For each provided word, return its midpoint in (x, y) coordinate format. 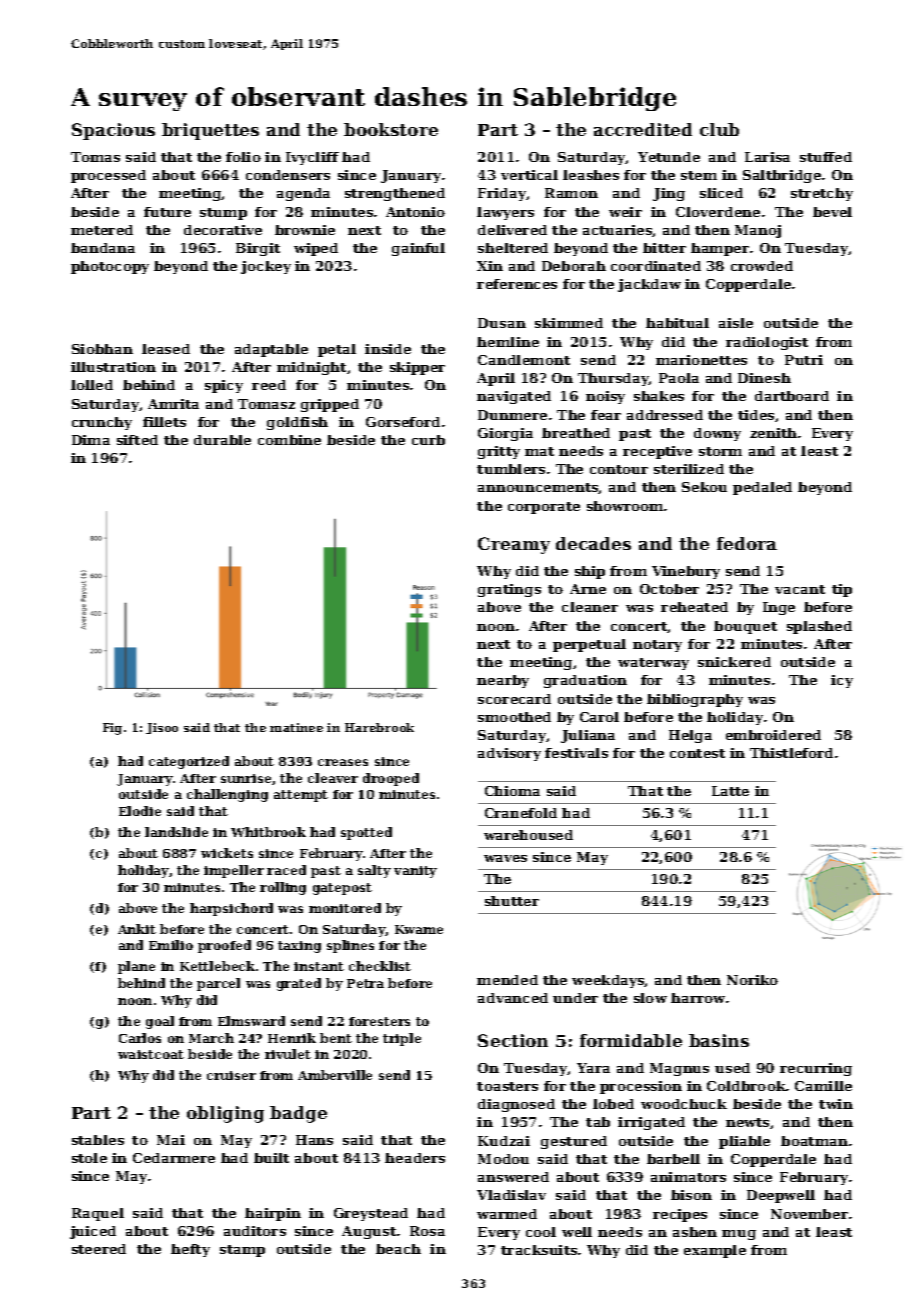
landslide (176, 832)
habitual (677, 323)
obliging (225, 1114)
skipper (417, 368)
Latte (730, 791)
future (167, 212)
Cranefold (521, 813)
